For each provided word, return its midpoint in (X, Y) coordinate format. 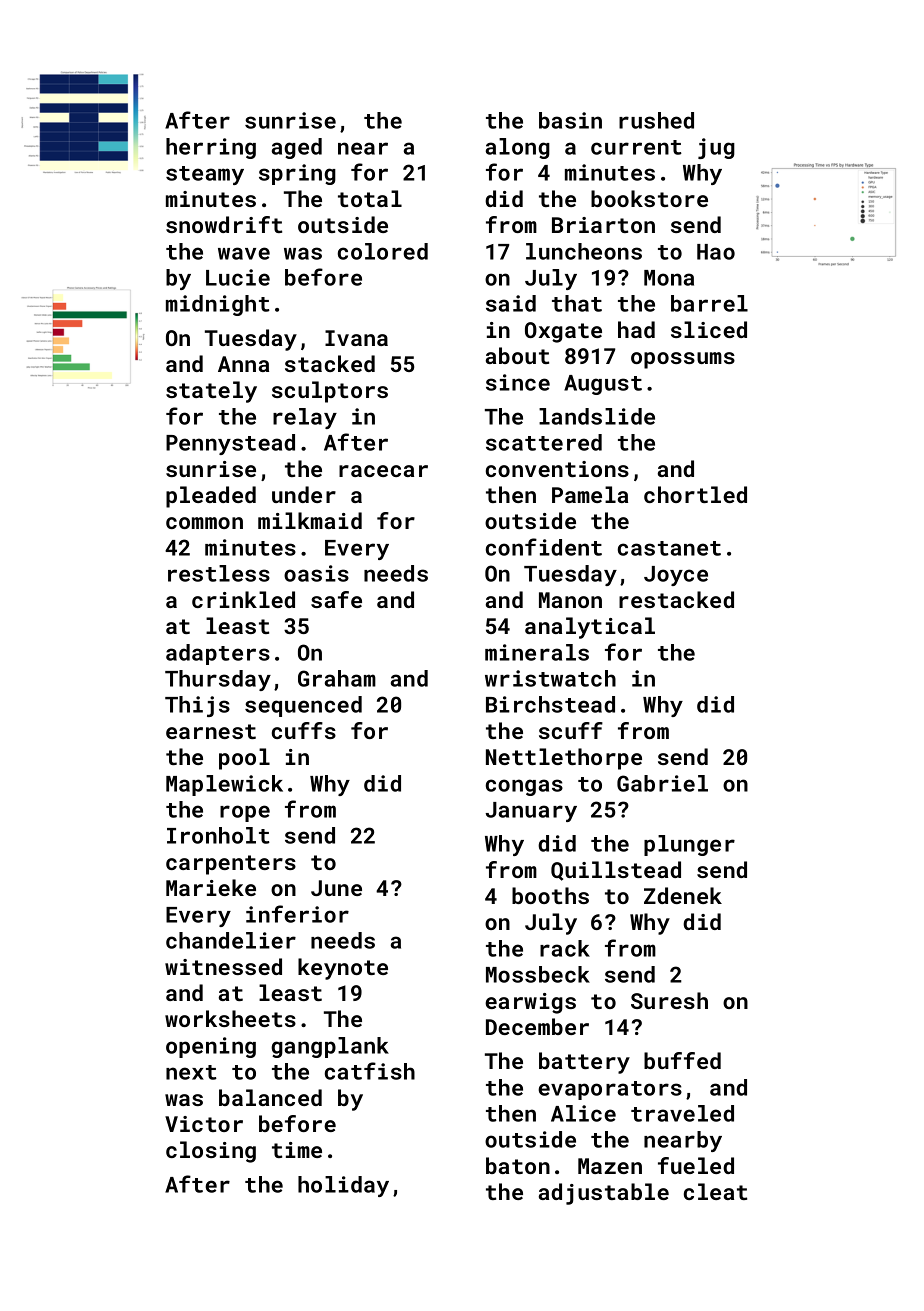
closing (211, 1152)
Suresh (669, 1000)
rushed (656, 120)
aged (297, 148)
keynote (343, 969)
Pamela (590, 494)
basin (570, 120)
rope (245, 813)
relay (305, 418)
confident (544, 547)
